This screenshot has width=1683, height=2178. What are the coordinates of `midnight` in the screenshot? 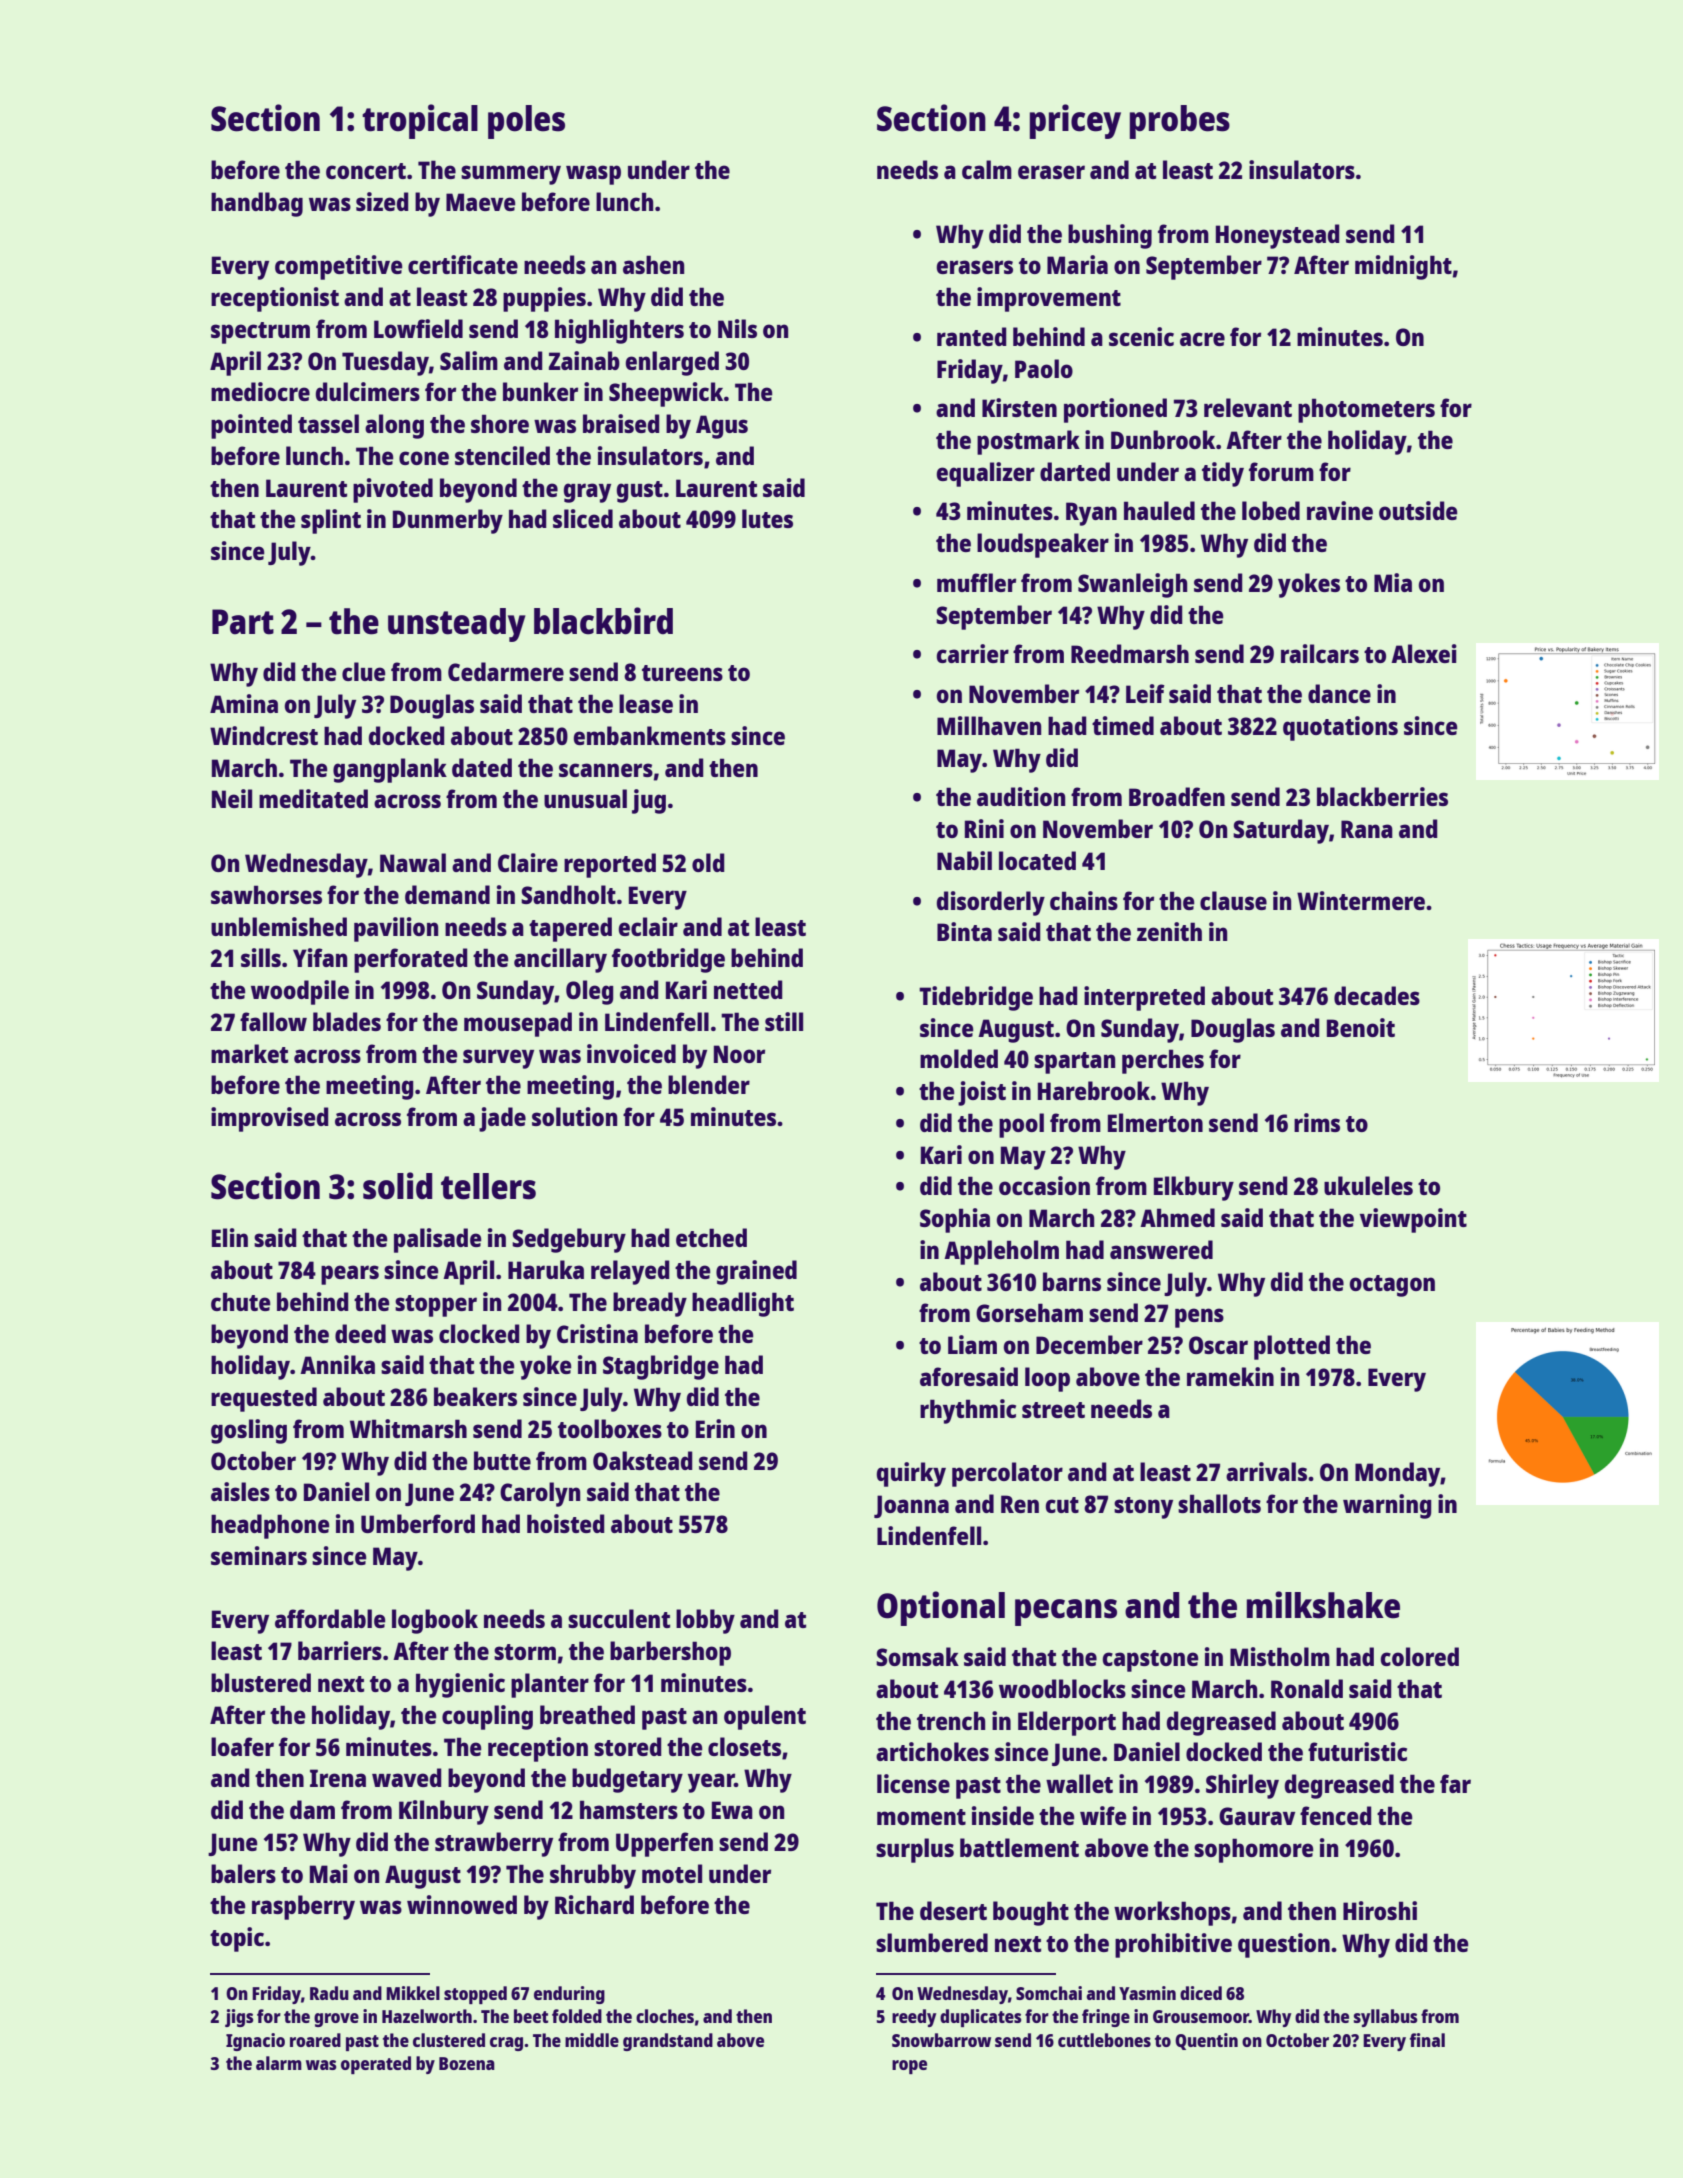 It's located at (1403, 267).
